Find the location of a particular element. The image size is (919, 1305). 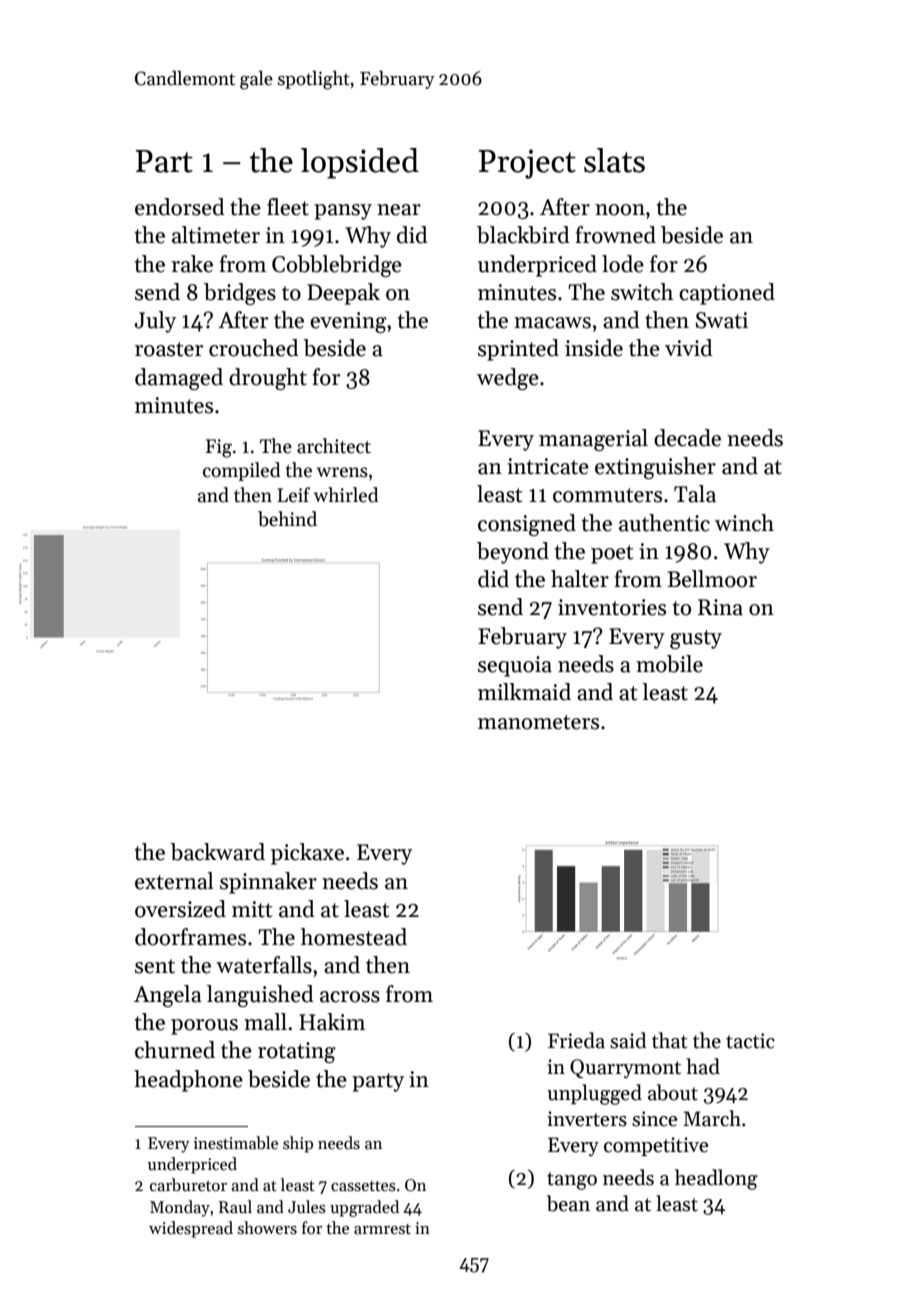

tactic is located at coordinates (750, 1041).
